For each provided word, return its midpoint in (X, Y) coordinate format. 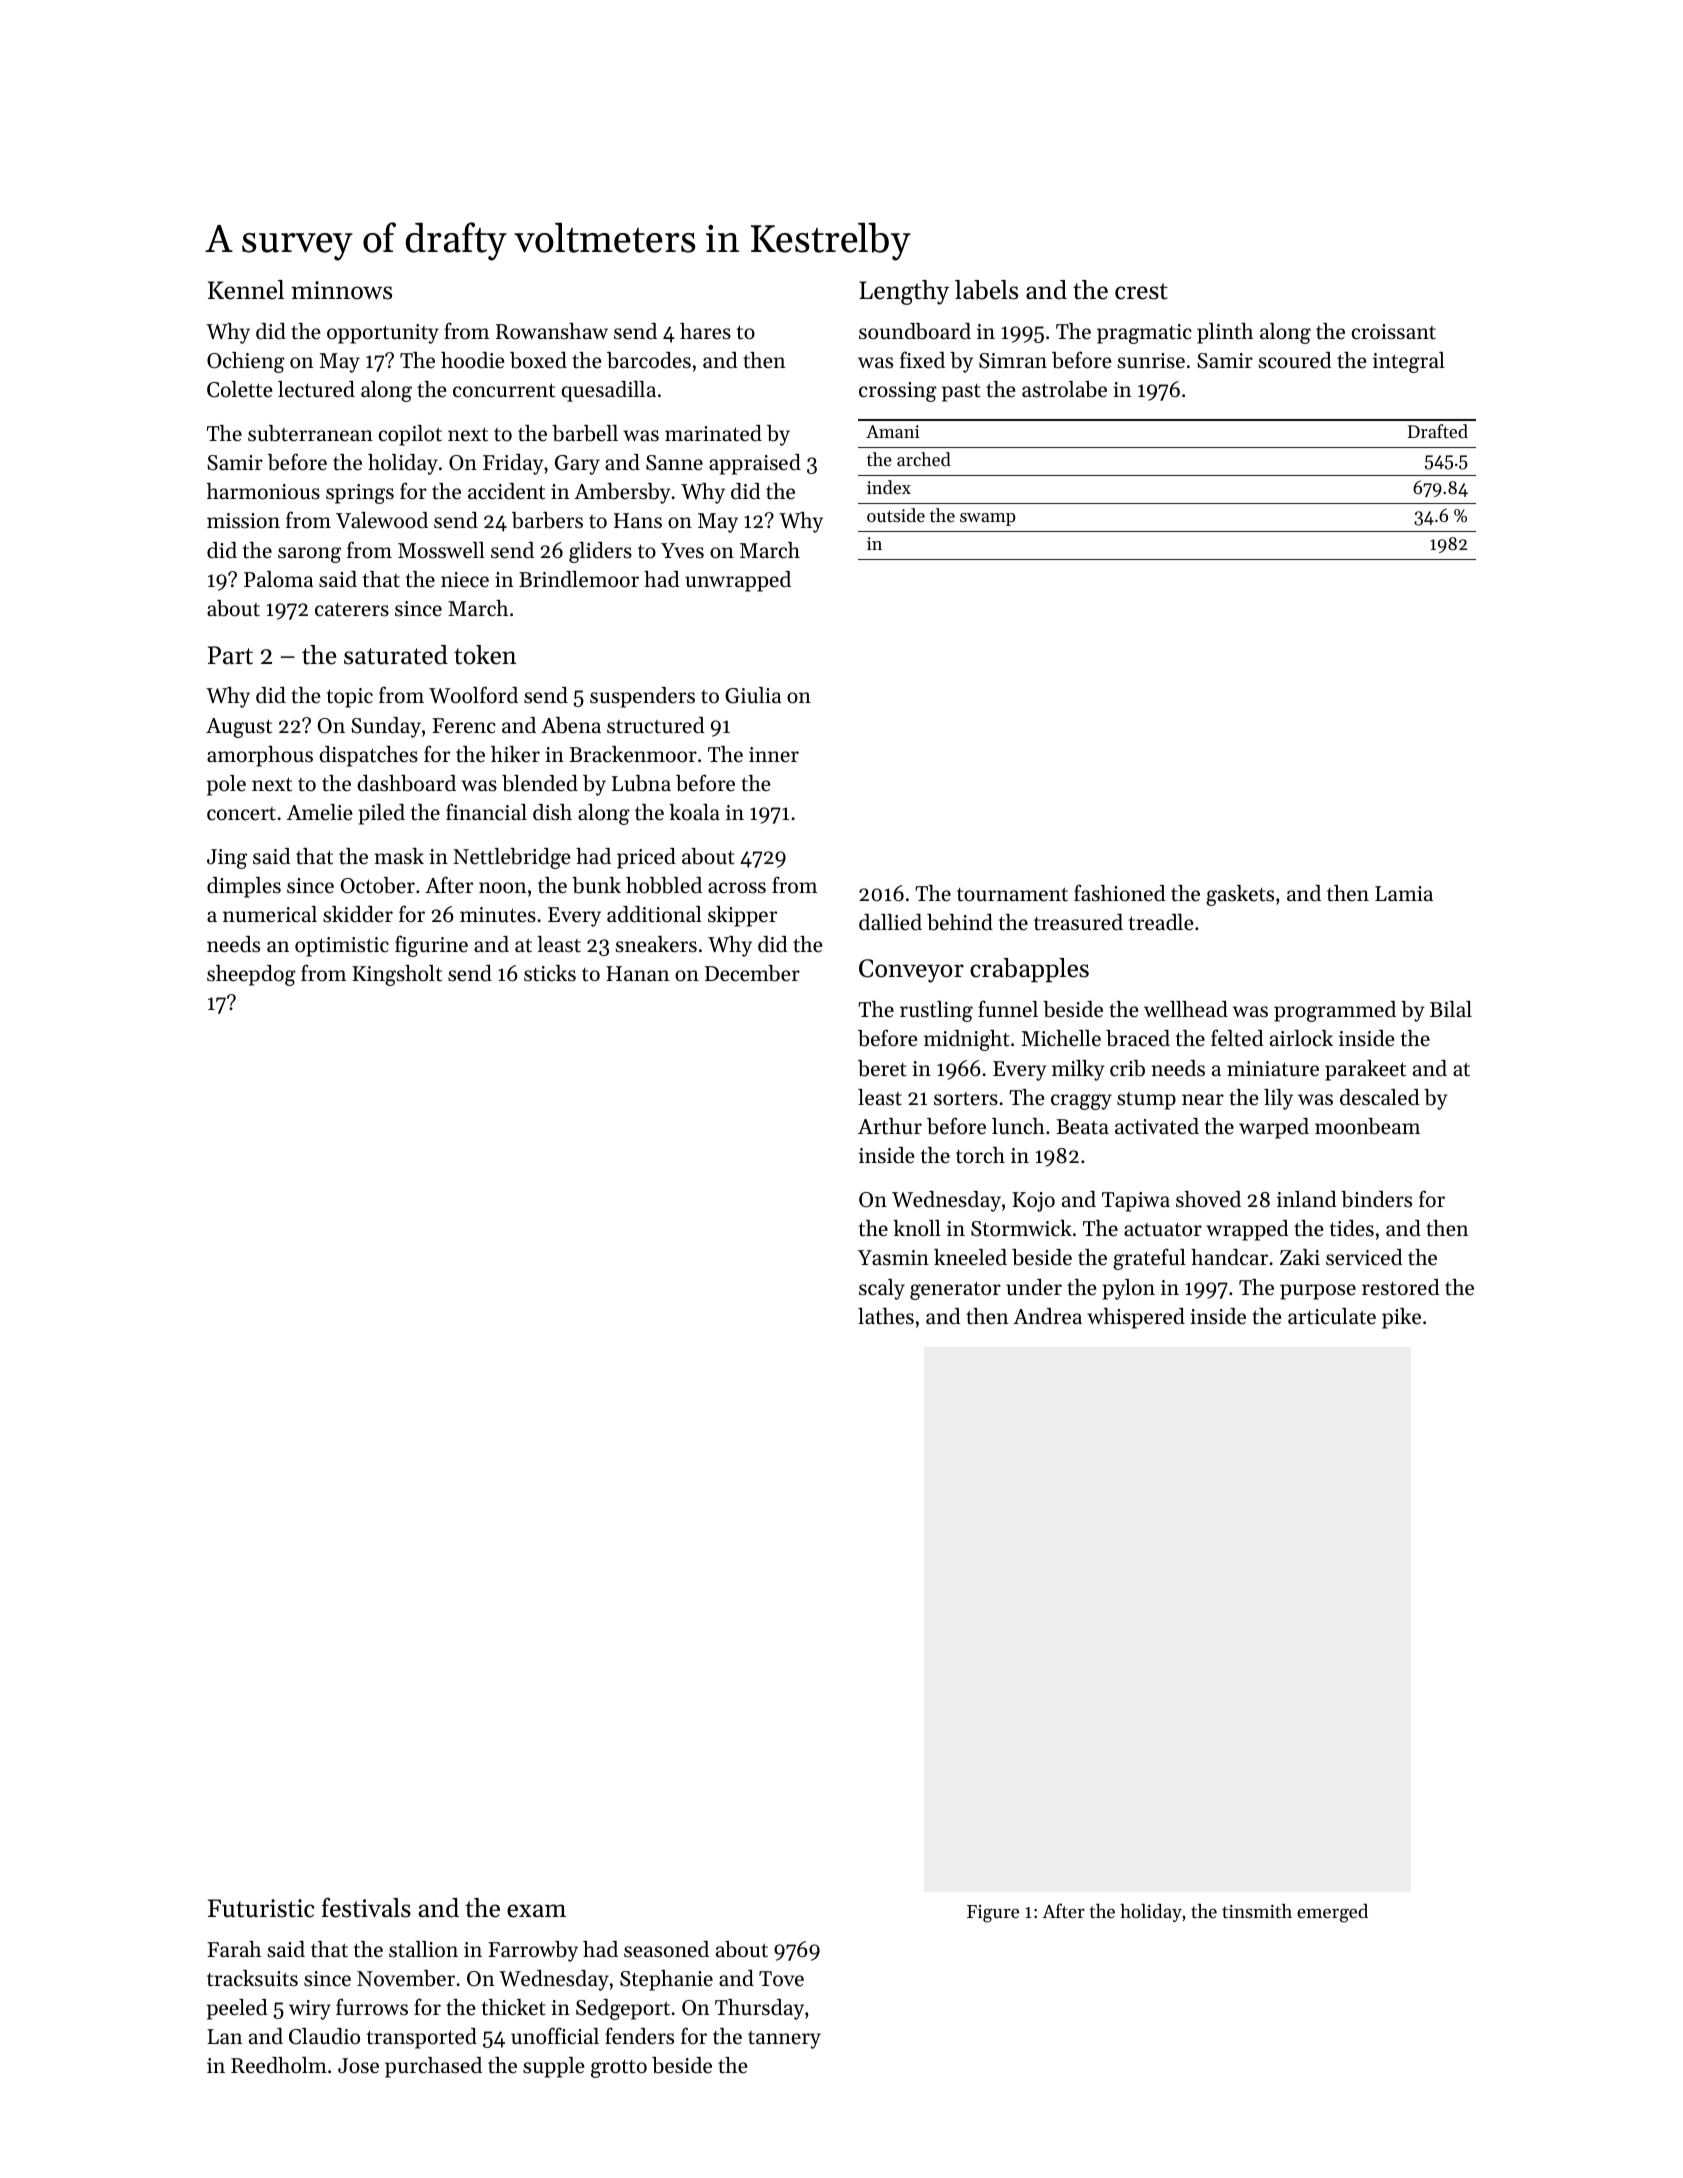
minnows (341, 290)
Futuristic (261, 1908)
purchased (433, 2067)
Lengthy (904, 292)
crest (1141, 291)
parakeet (1365, 1070)
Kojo (1033, 1202)
